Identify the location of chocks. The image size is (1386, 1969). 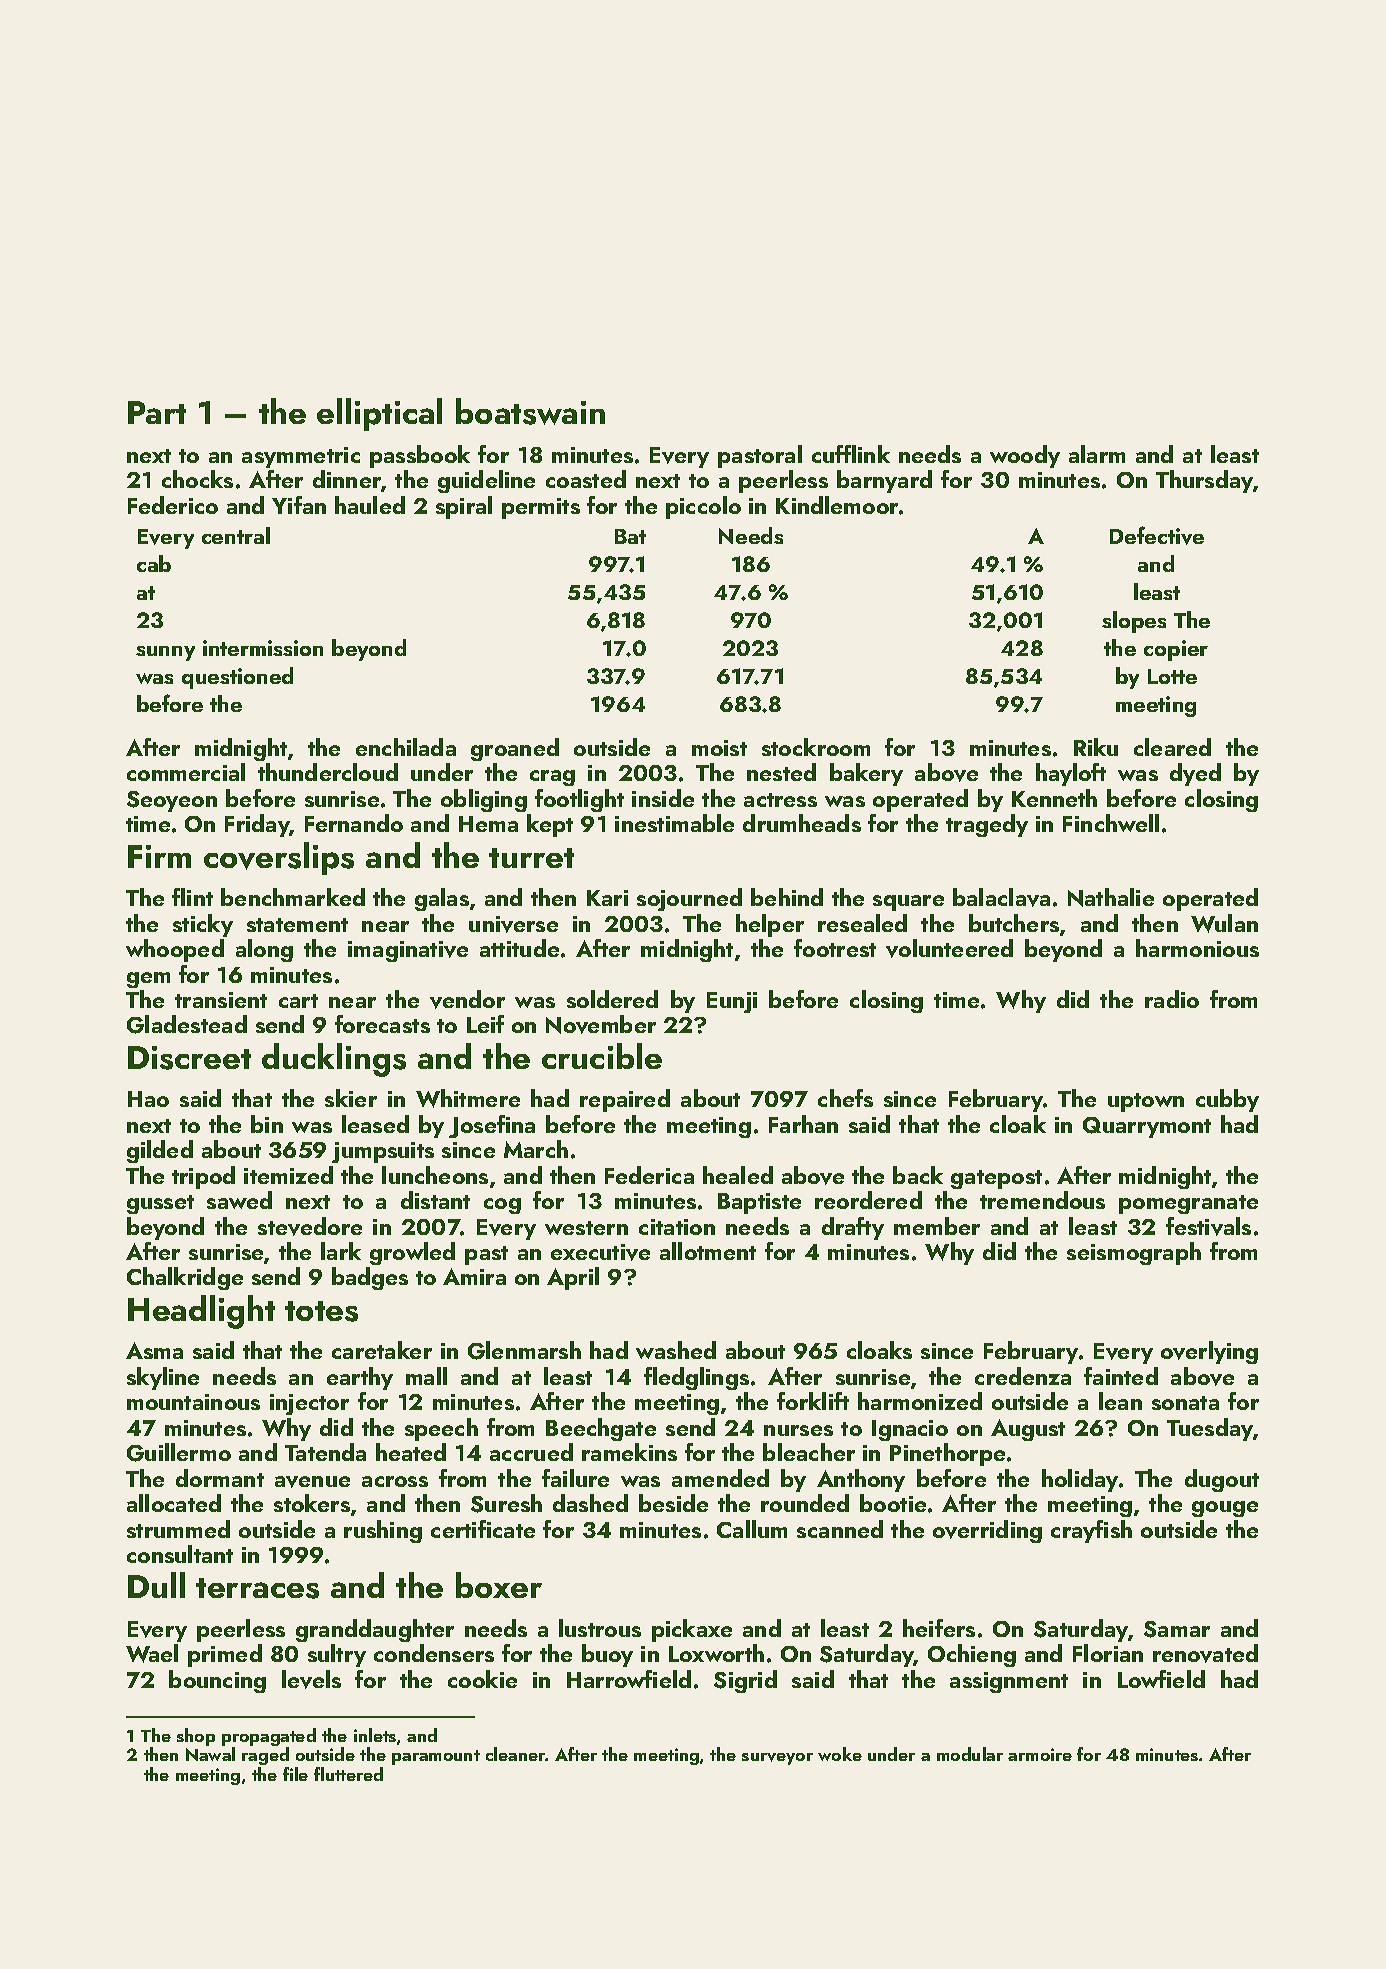
(197, 479).
